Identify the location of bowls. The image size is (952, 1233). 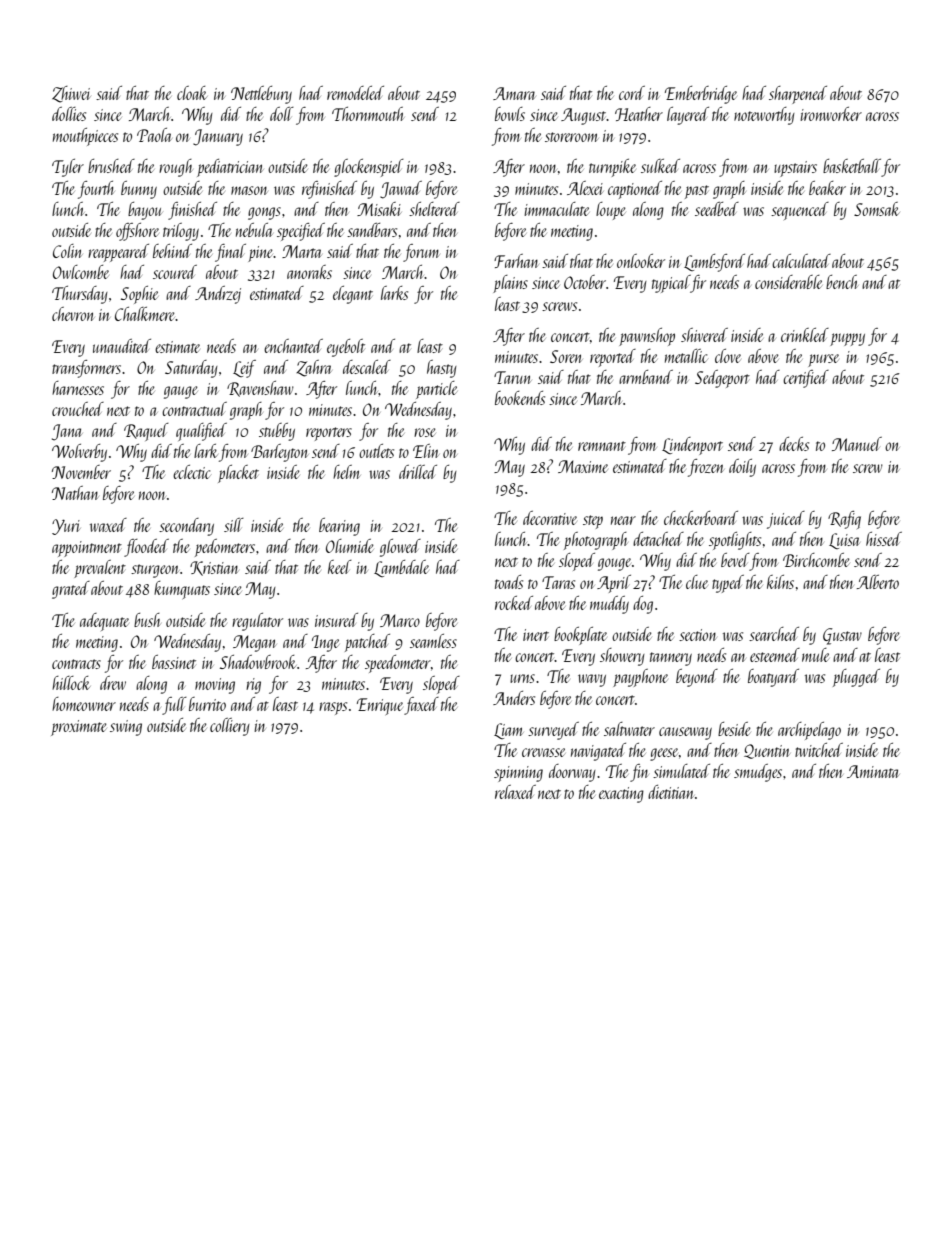
(510, 114).
